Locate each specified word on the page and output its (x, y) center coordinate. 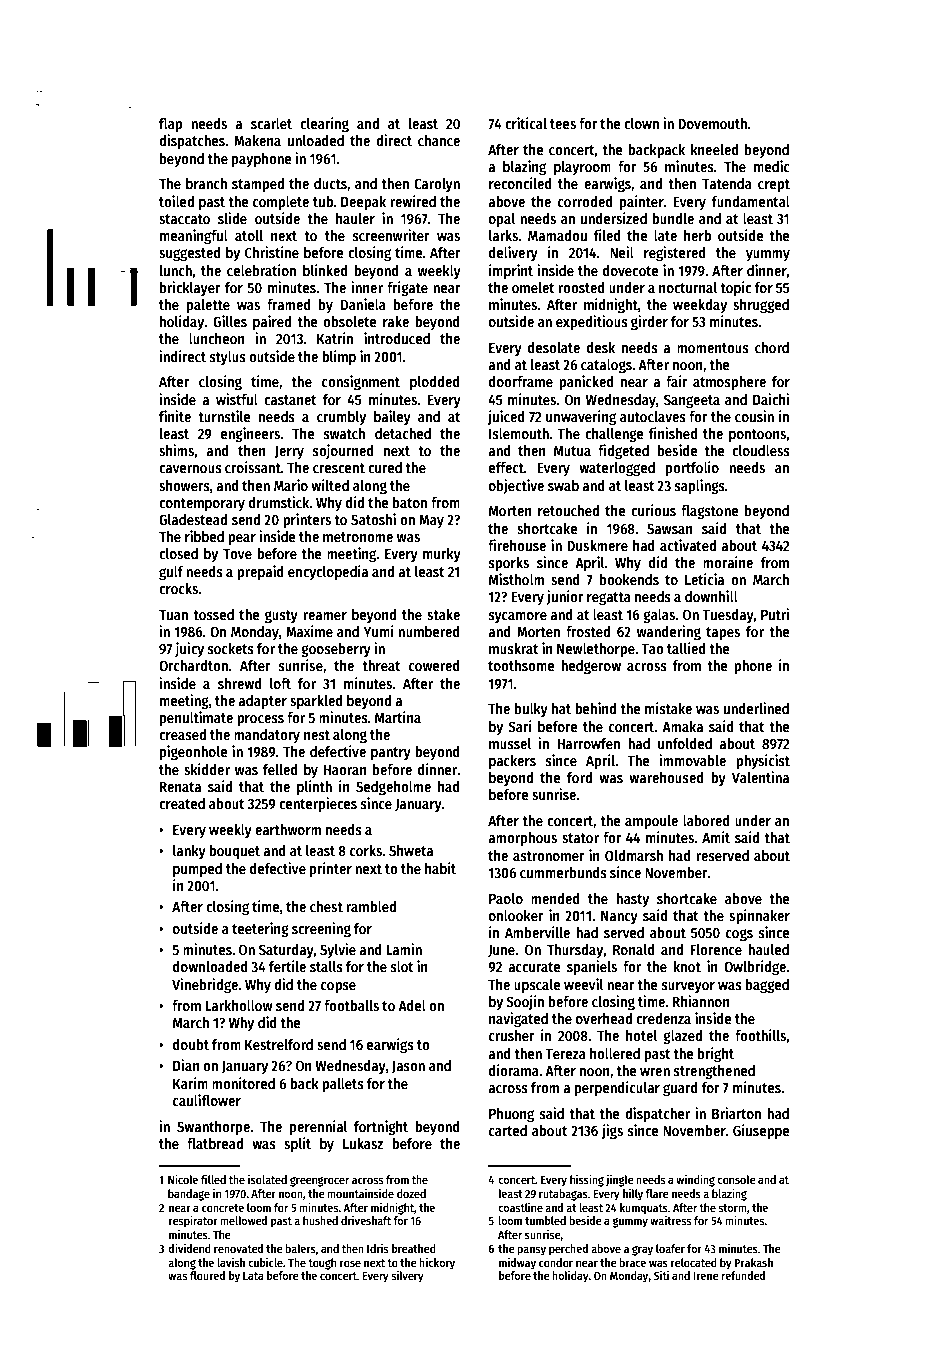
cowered (434, 665)
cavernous (190, 469)
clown (641, 123)
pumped (197, 870)
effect (506, 467)
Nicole (183, 1179)
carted (508, 1130)
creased (182, 734)
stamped (258, 185)
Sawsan (670, 528)
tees (563, 124)
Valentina (760, 777)
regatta (609, 598)
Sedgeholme (393, 788)
